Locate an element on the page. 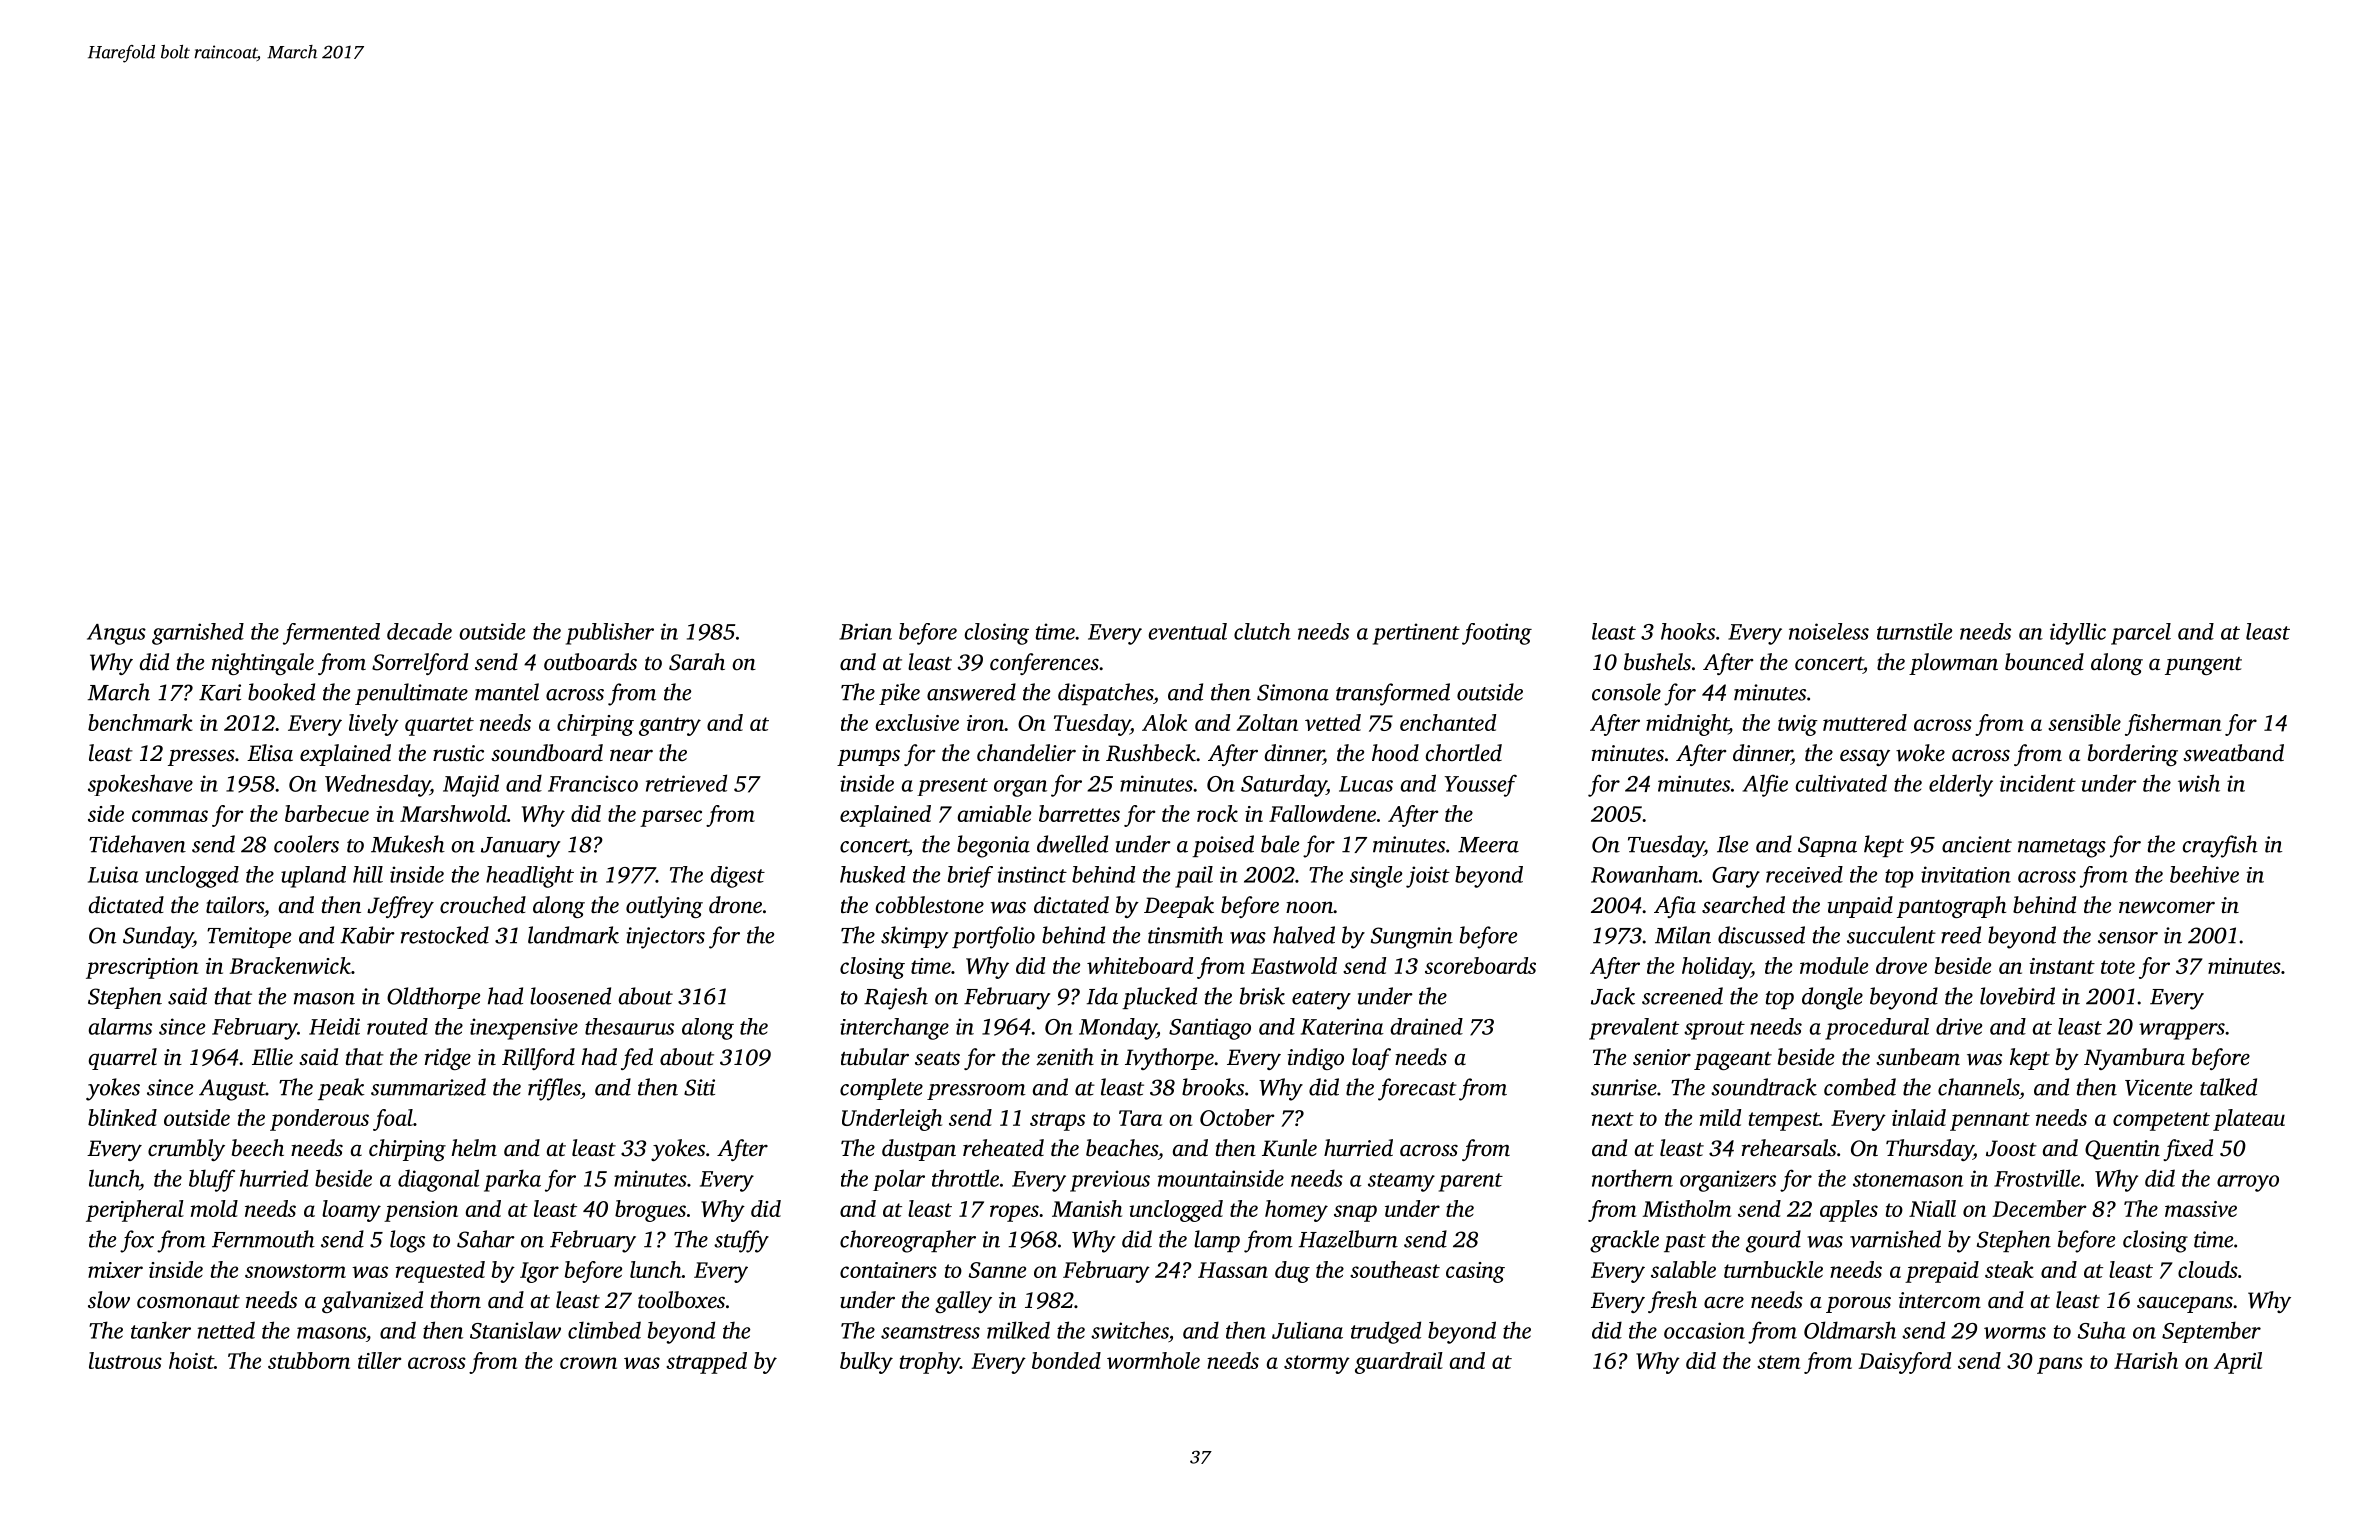 The height and width of the page is (1540, 2380). toolboxes is located at coordinates (681, 1300).
